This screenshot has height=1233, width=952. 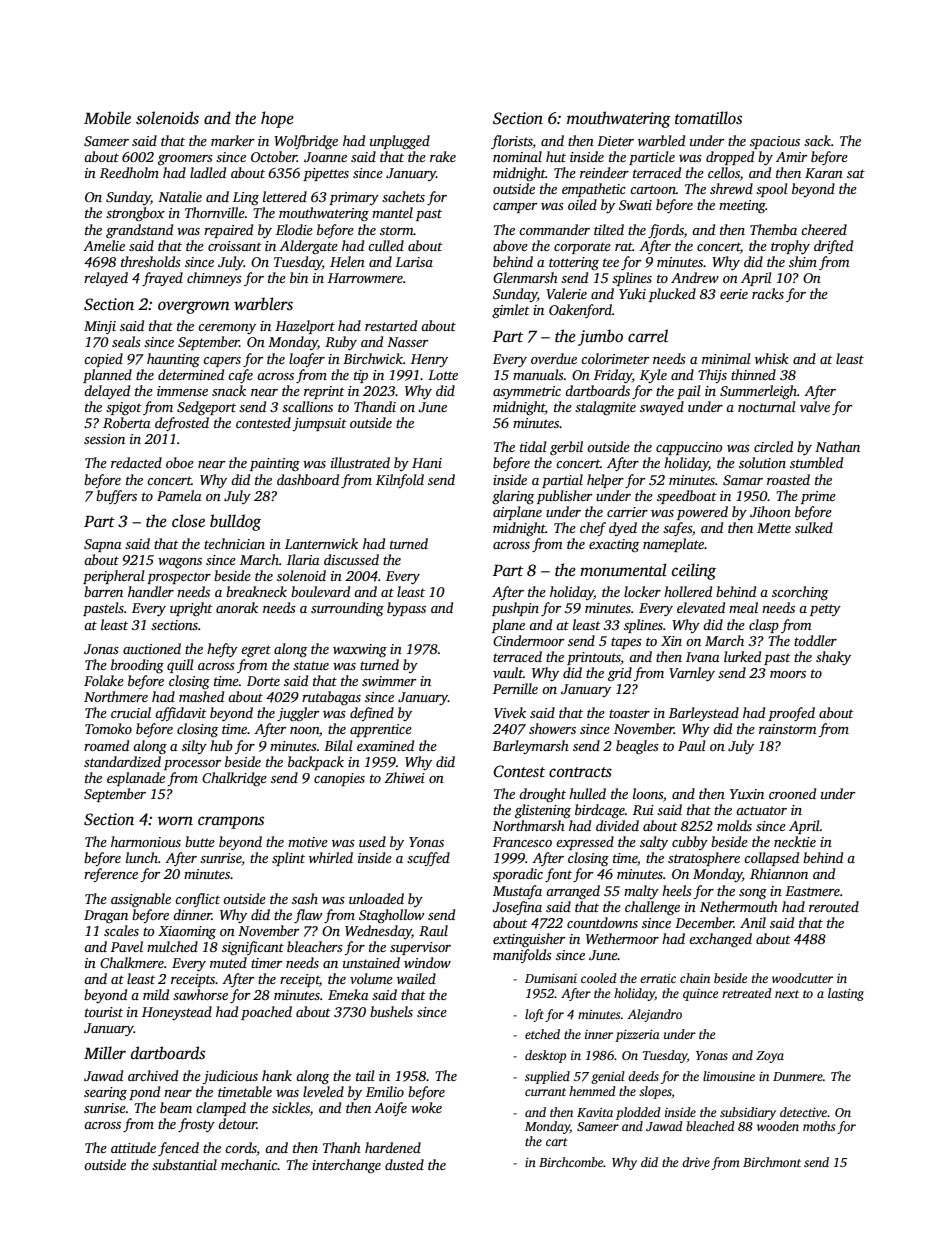 I want to click on asymmetric, so click(x=527, y=392).
